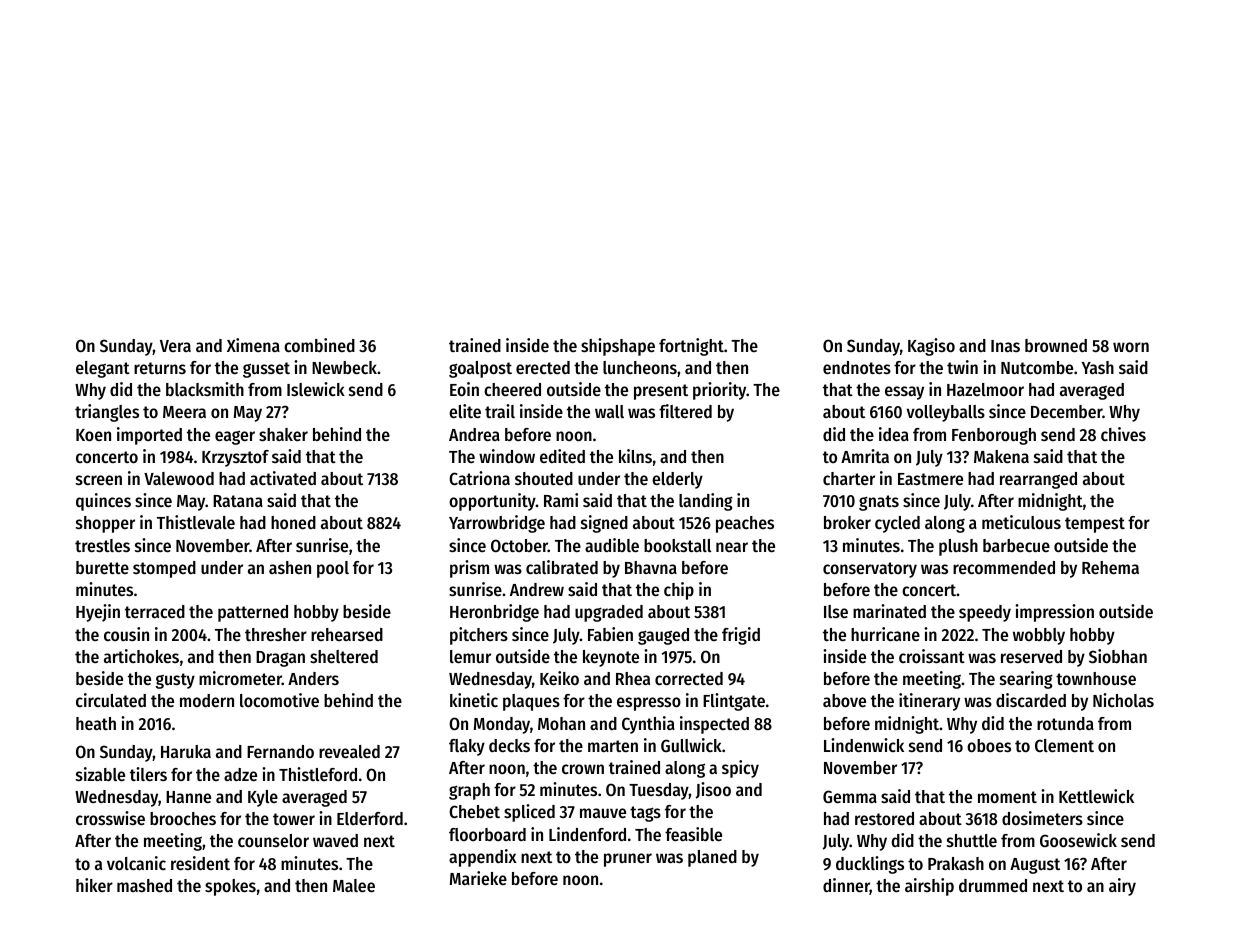 This page has height=952, width=1233. What do you see at coordinates (102, 567) in the page?
I see `burette` at bounding box center [102, 567].
